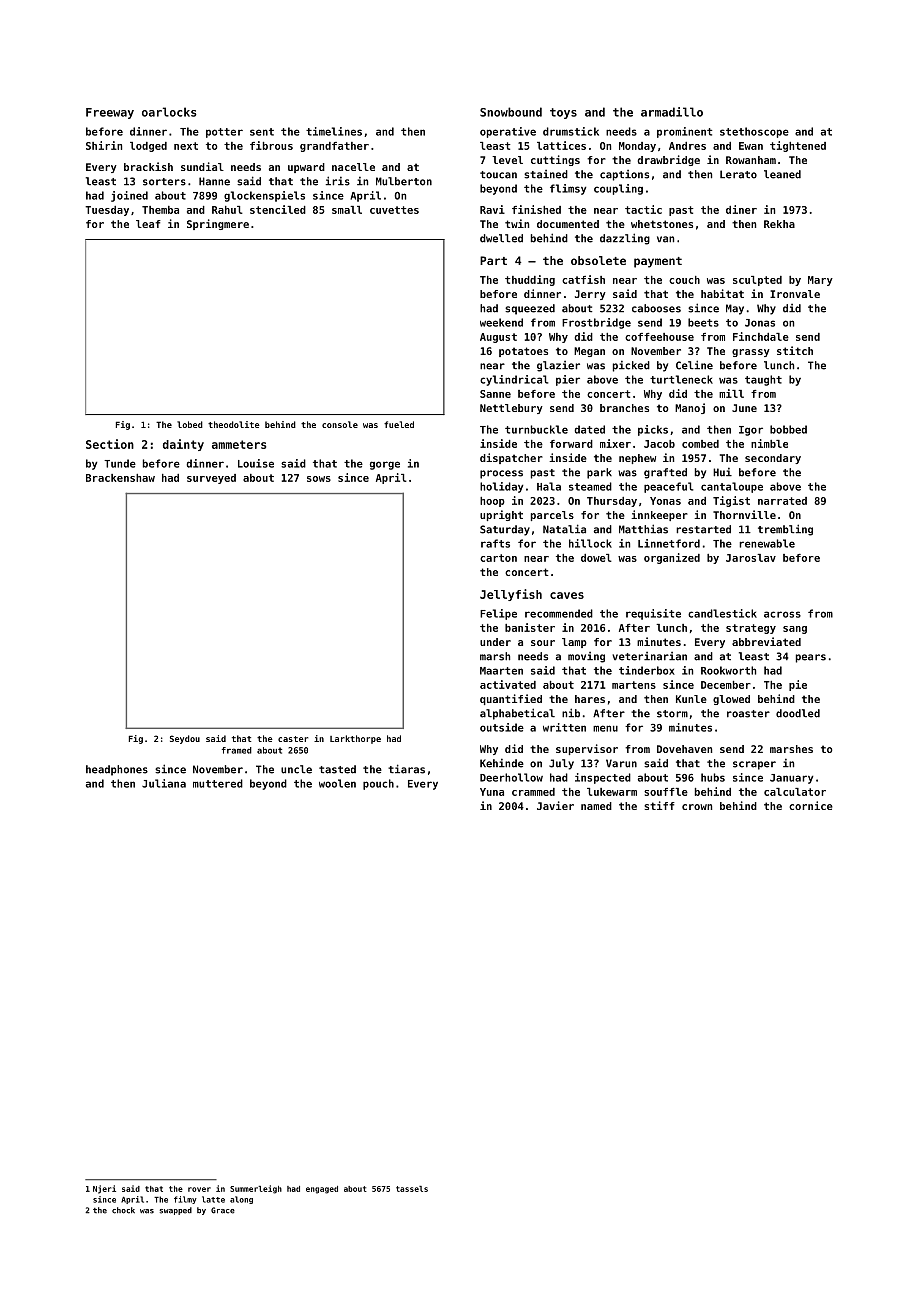  What do you see at coordinates (334, 131) in the document?
I see `timelines` at bounding box center [334, 131].
